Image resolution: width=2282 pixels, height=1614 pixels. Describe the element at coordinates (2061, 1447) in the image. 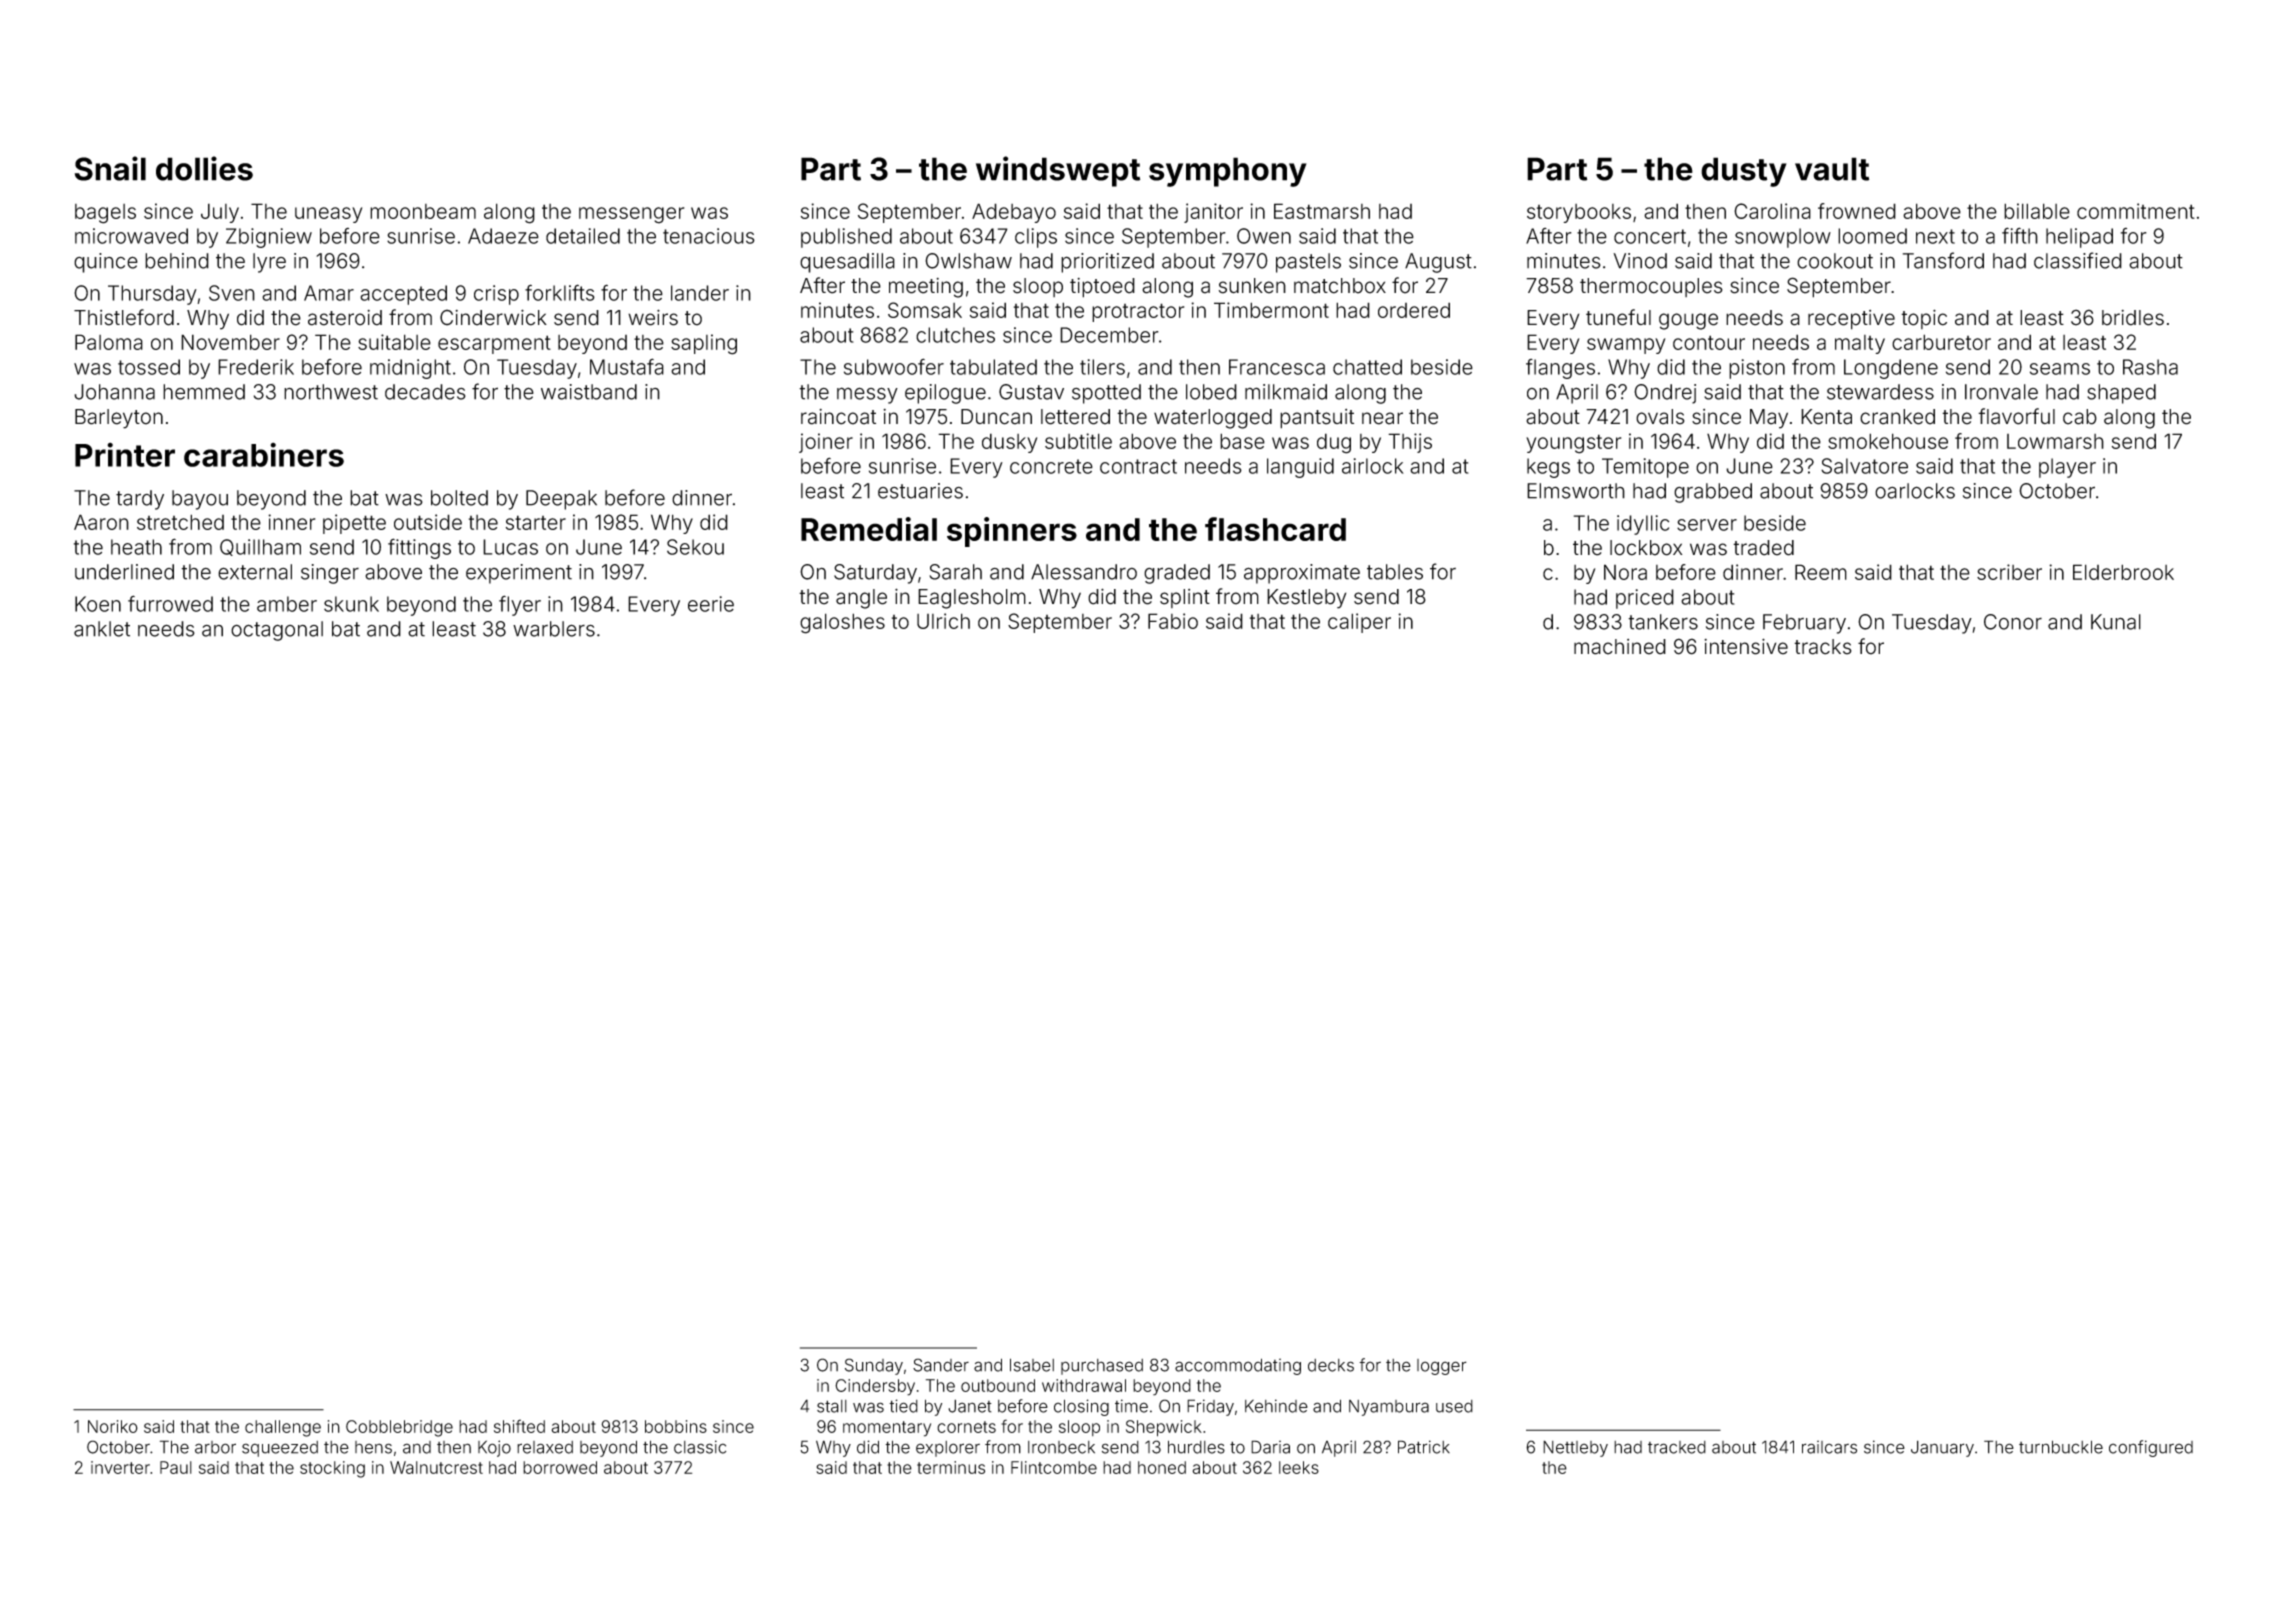

I see `turnbuckle` at that location.
